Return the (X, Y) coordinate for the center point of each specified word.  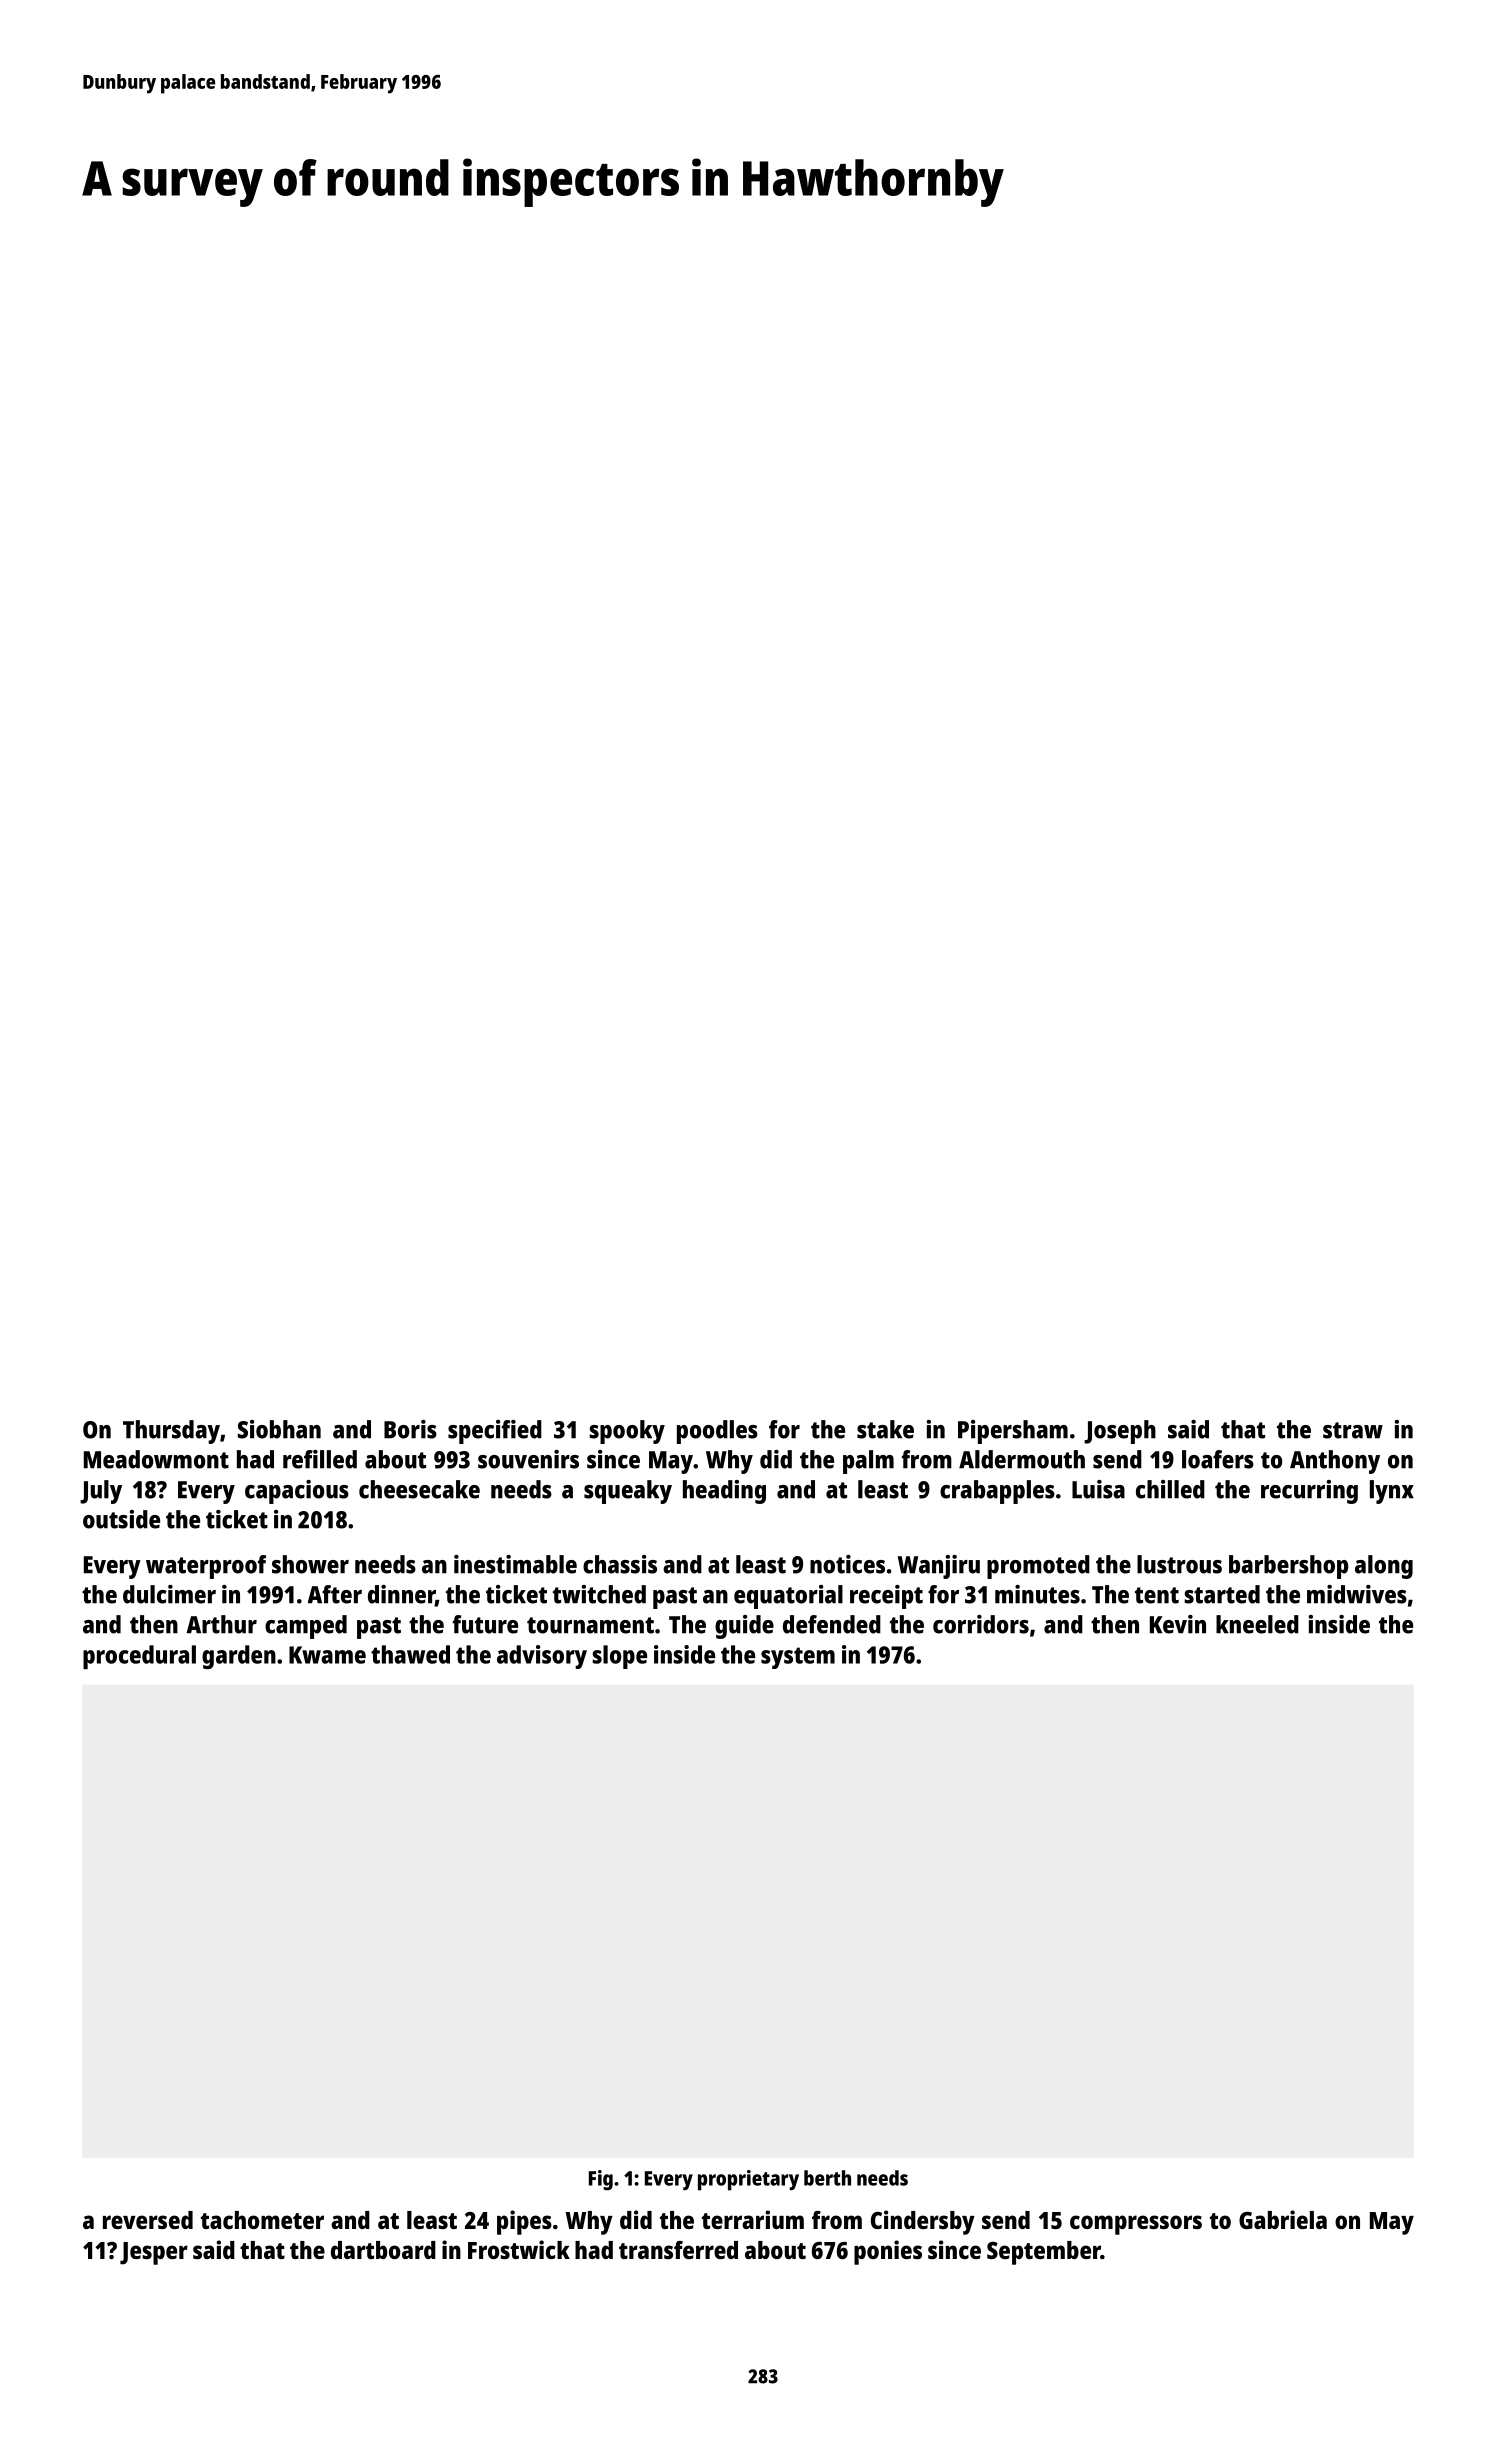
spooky (627, 1432)
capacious (297, 1492)
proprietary (748, 2180)
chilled (1170, 1489)
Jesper (154, 2253)
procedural (139, 1657)
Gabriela (1283, 2219)
